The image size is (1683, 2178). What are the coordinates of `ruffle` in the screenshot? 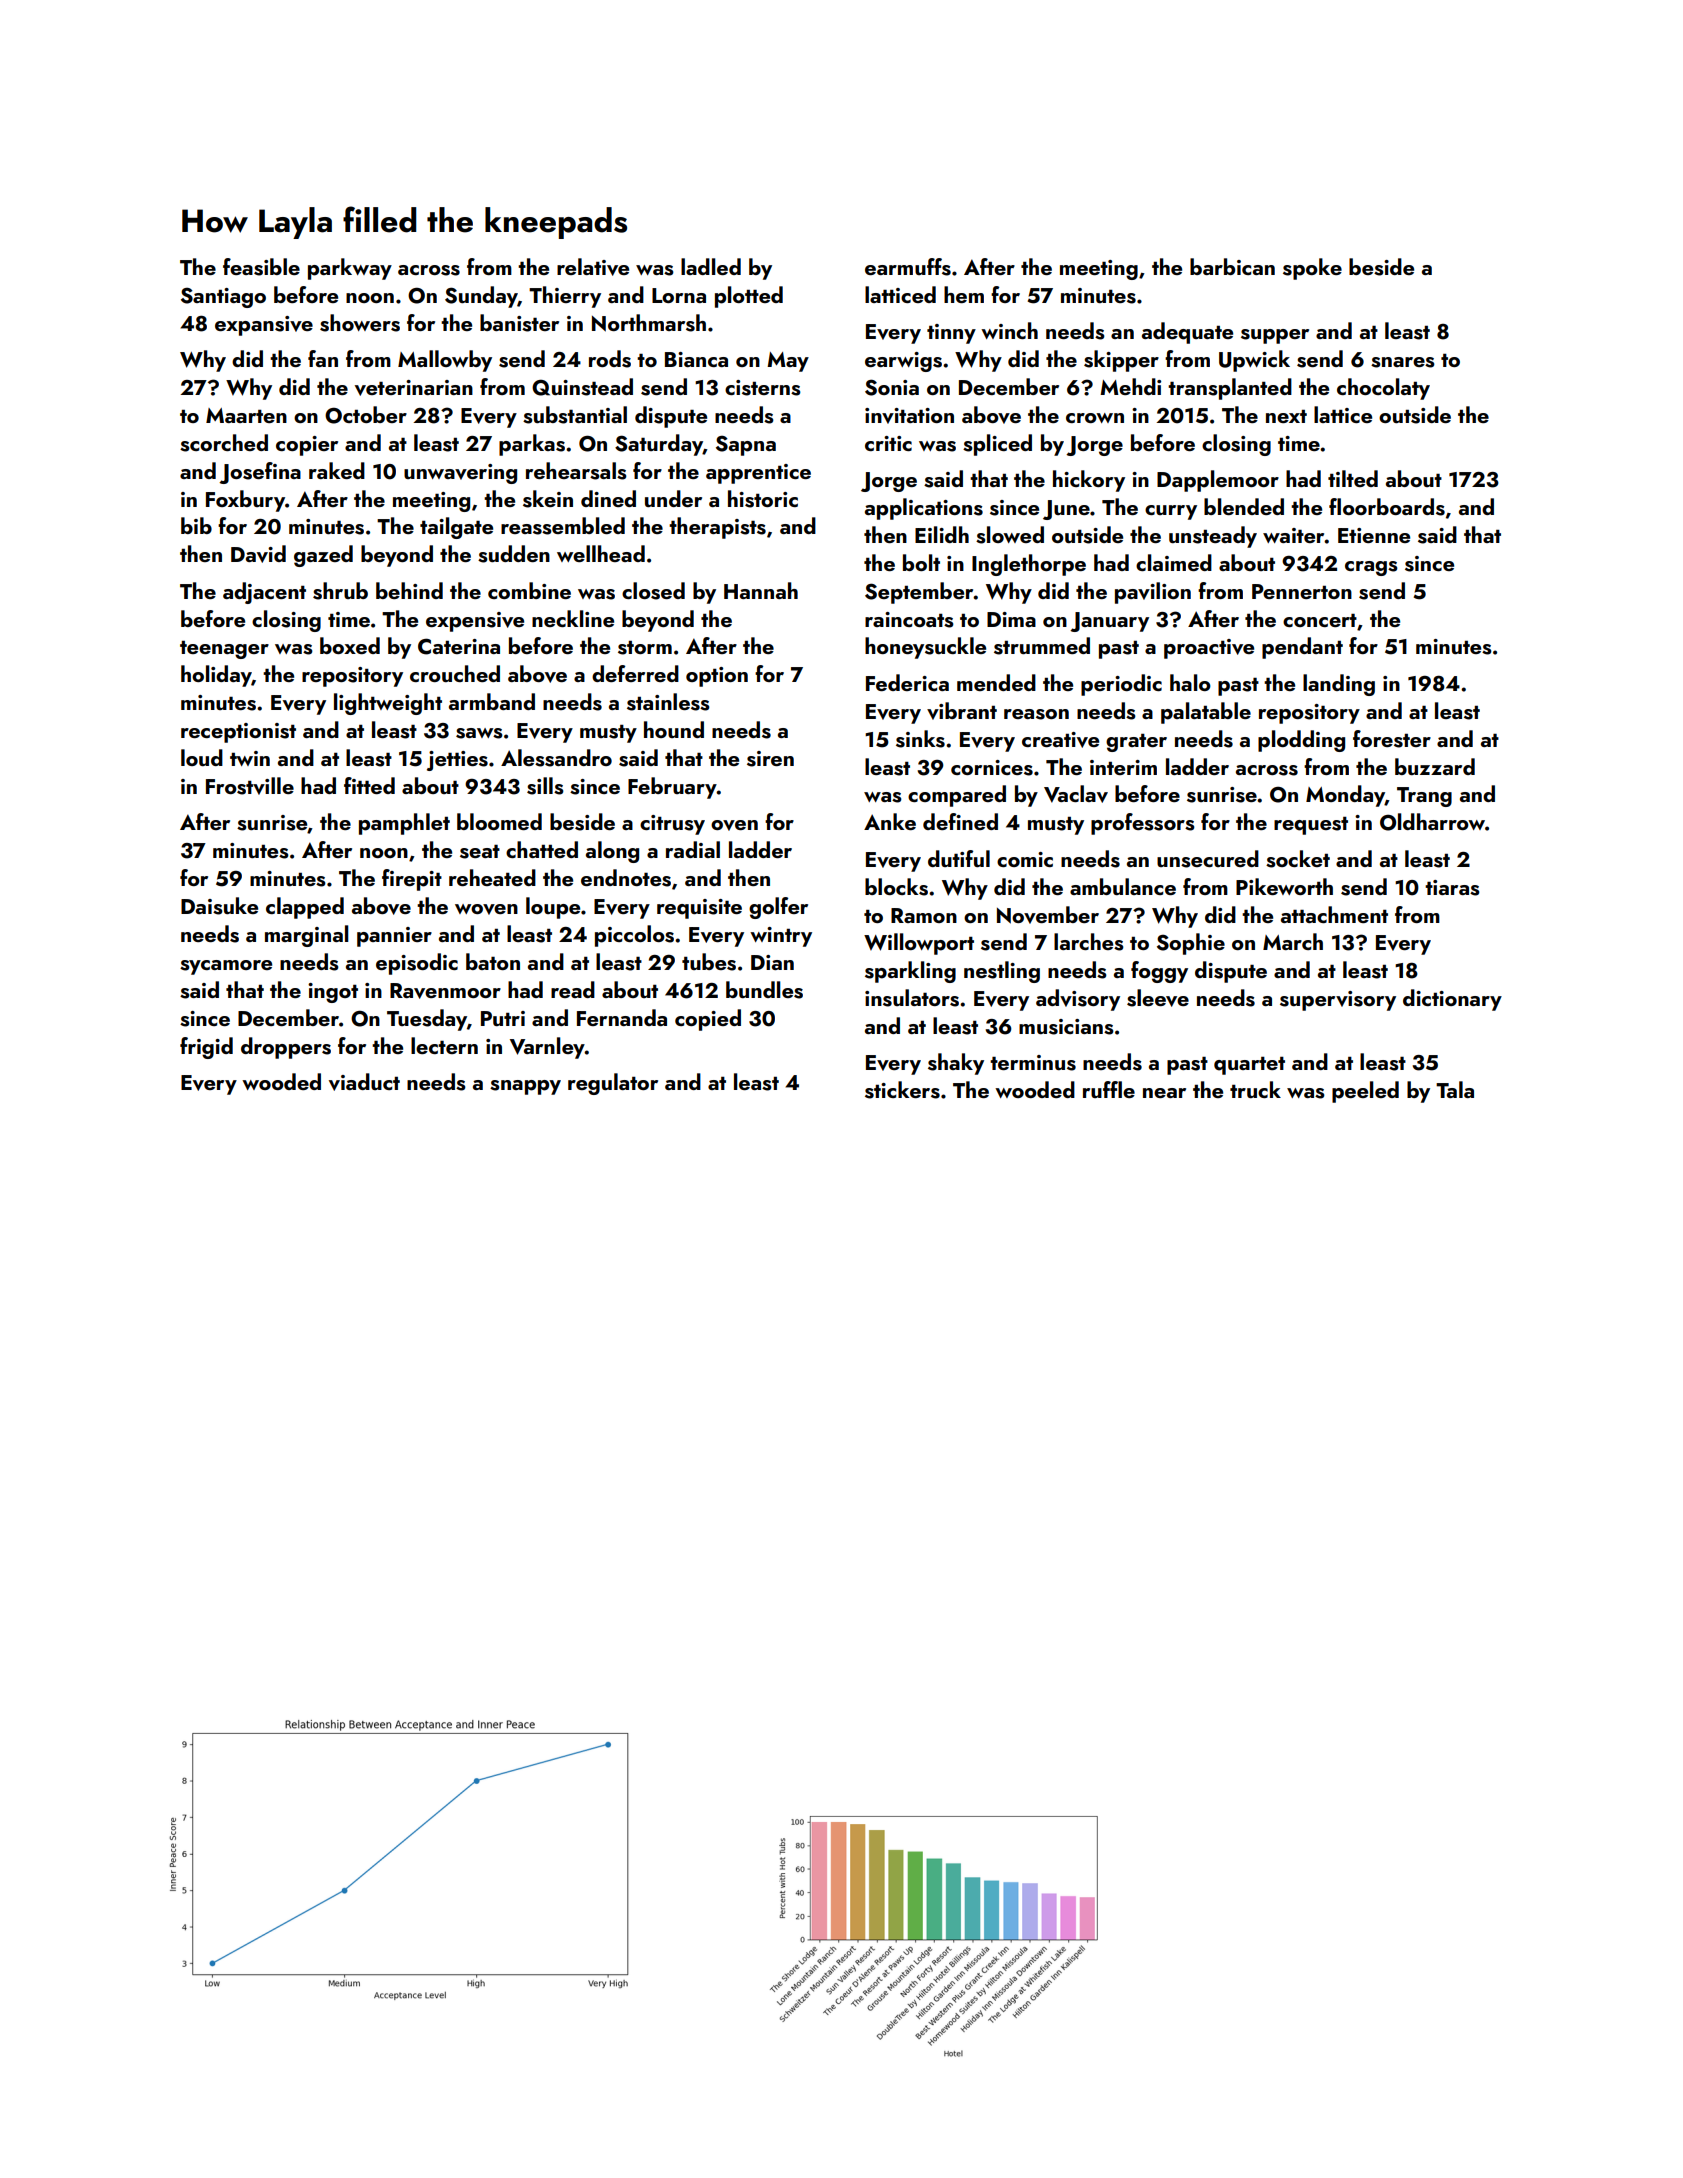 It's located at (1109, 1089).
